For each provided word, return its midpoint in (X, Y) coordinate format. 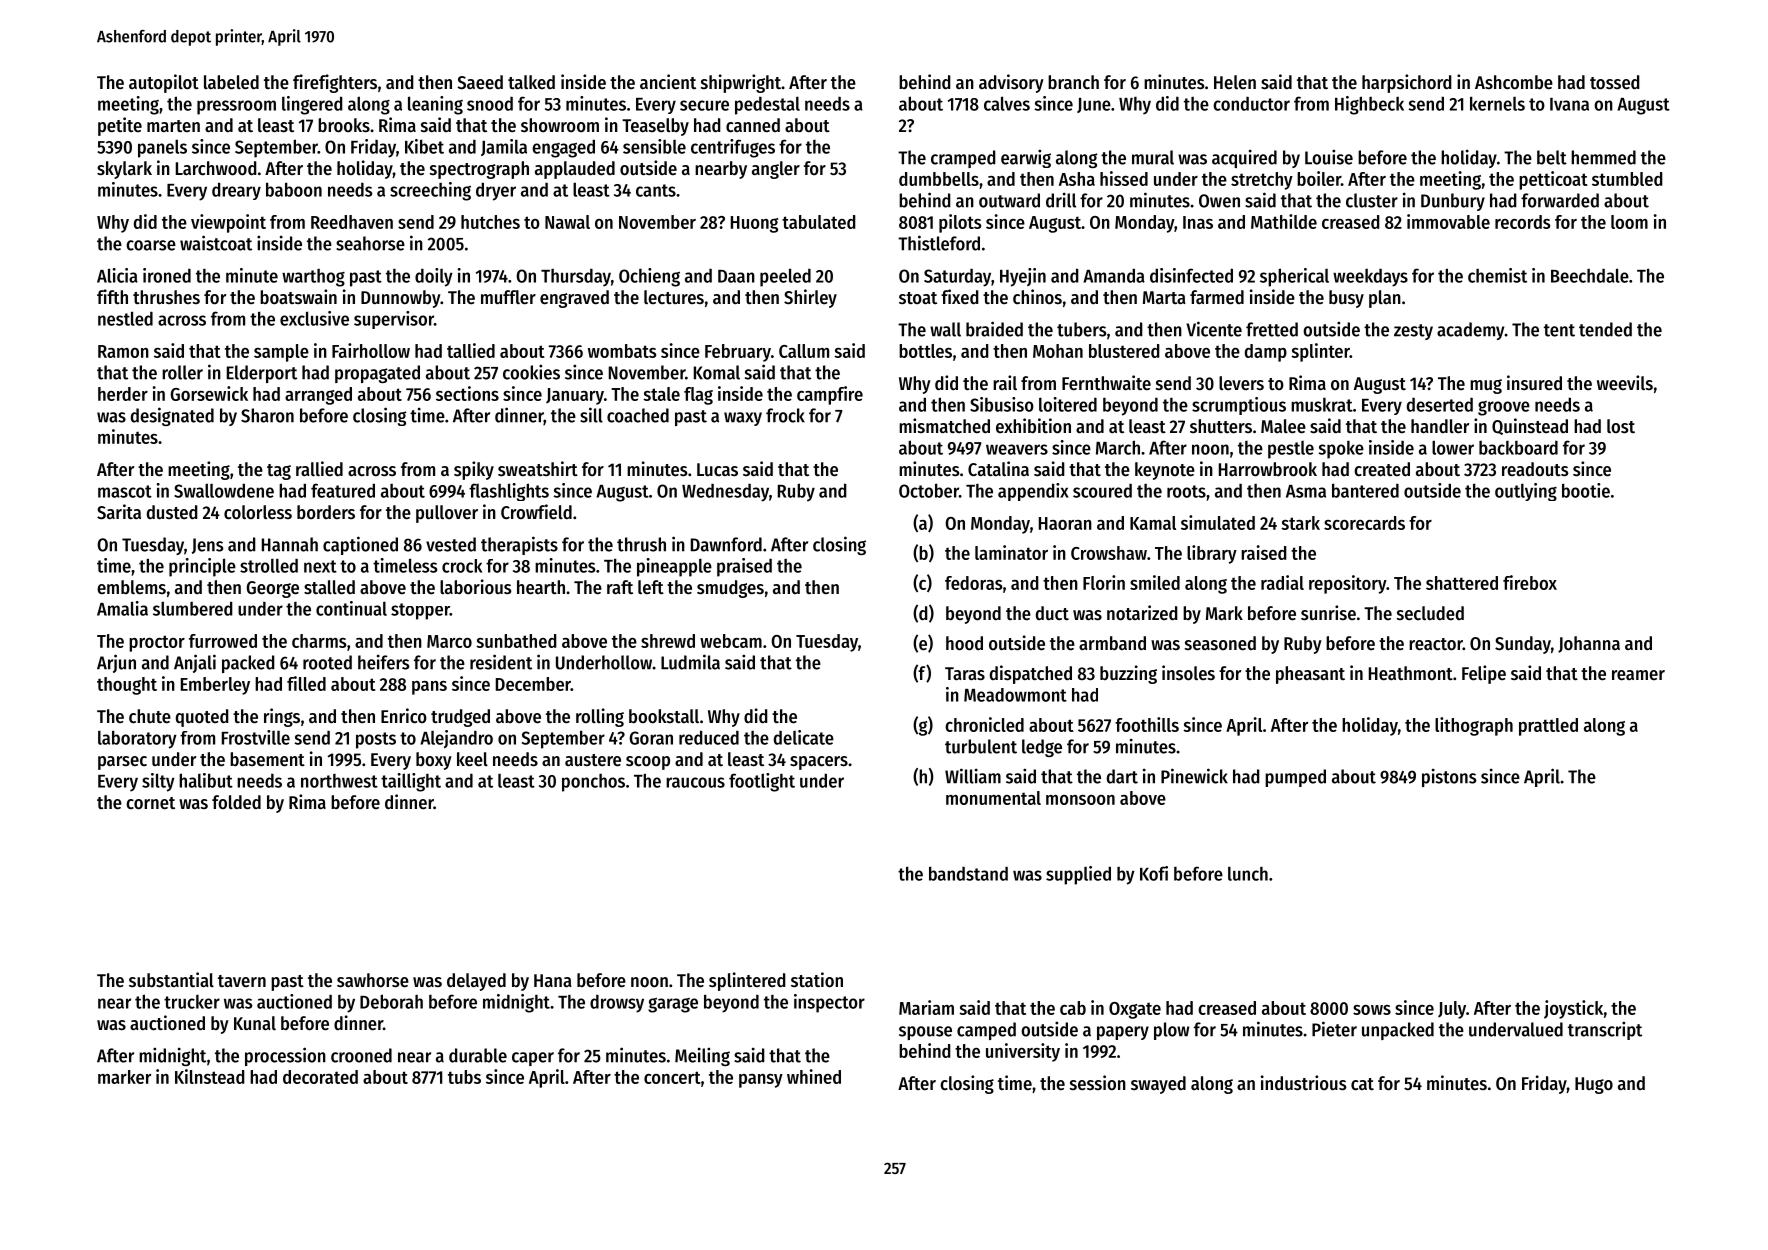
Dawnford (726, 544)
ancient (668, 81)
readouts (1535, 469)
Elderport (262, 374)
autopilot (164, 83)
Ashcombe (1514, 82)
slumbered (193, 608)
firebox (1530, 582)
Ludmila (690, 662)
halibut (206, 780)
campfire (830, 395)
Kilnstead (210, 1076)
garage (673, 1005)
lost (1621, 426)
